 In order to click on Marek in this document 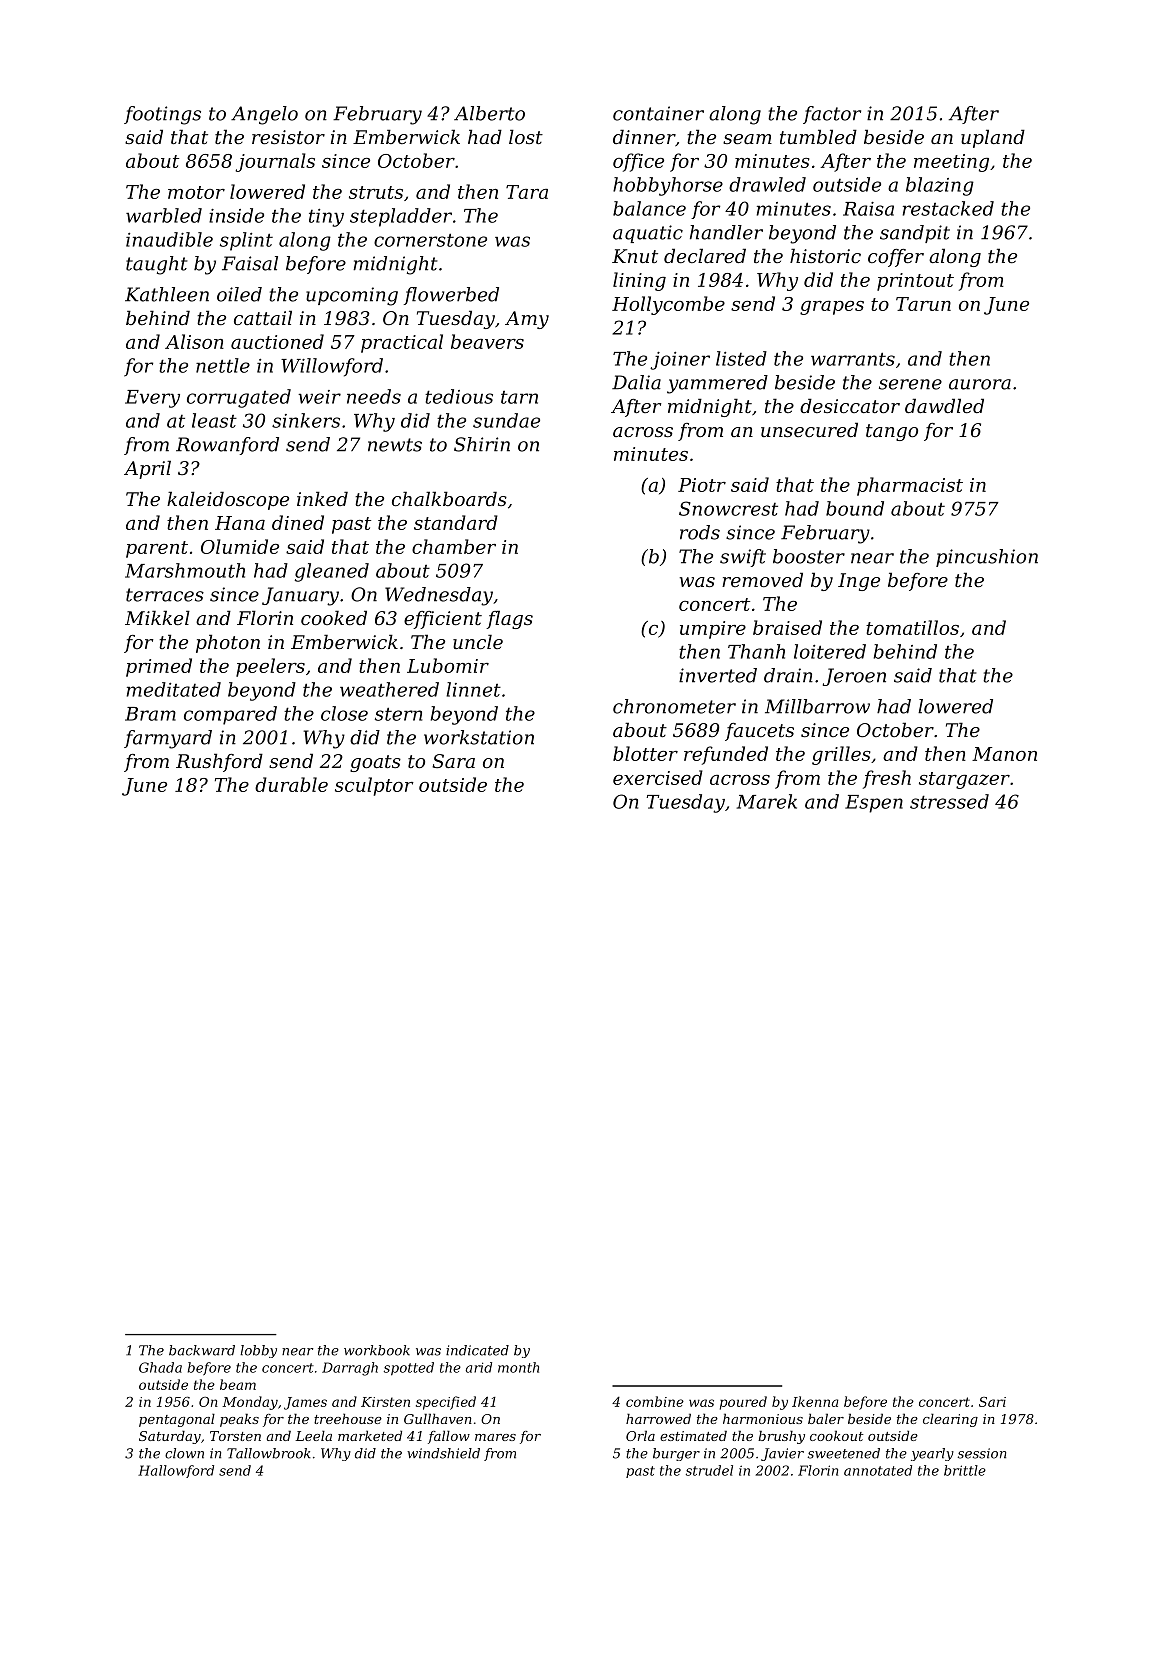, I will do `click(767, 801)`.
